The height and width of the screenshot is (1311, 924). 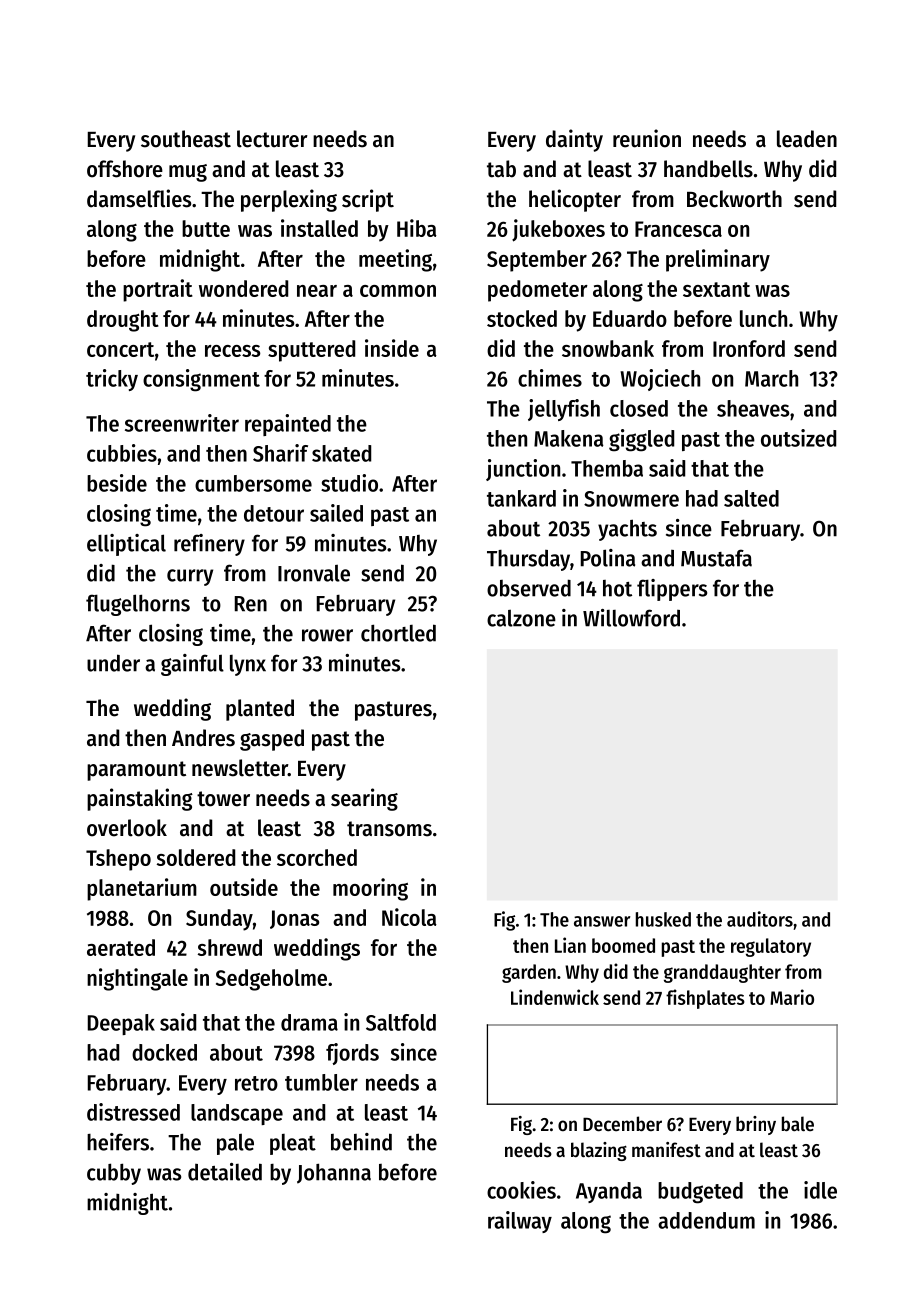 I want to click on December, so click(x=622, y=1124).
